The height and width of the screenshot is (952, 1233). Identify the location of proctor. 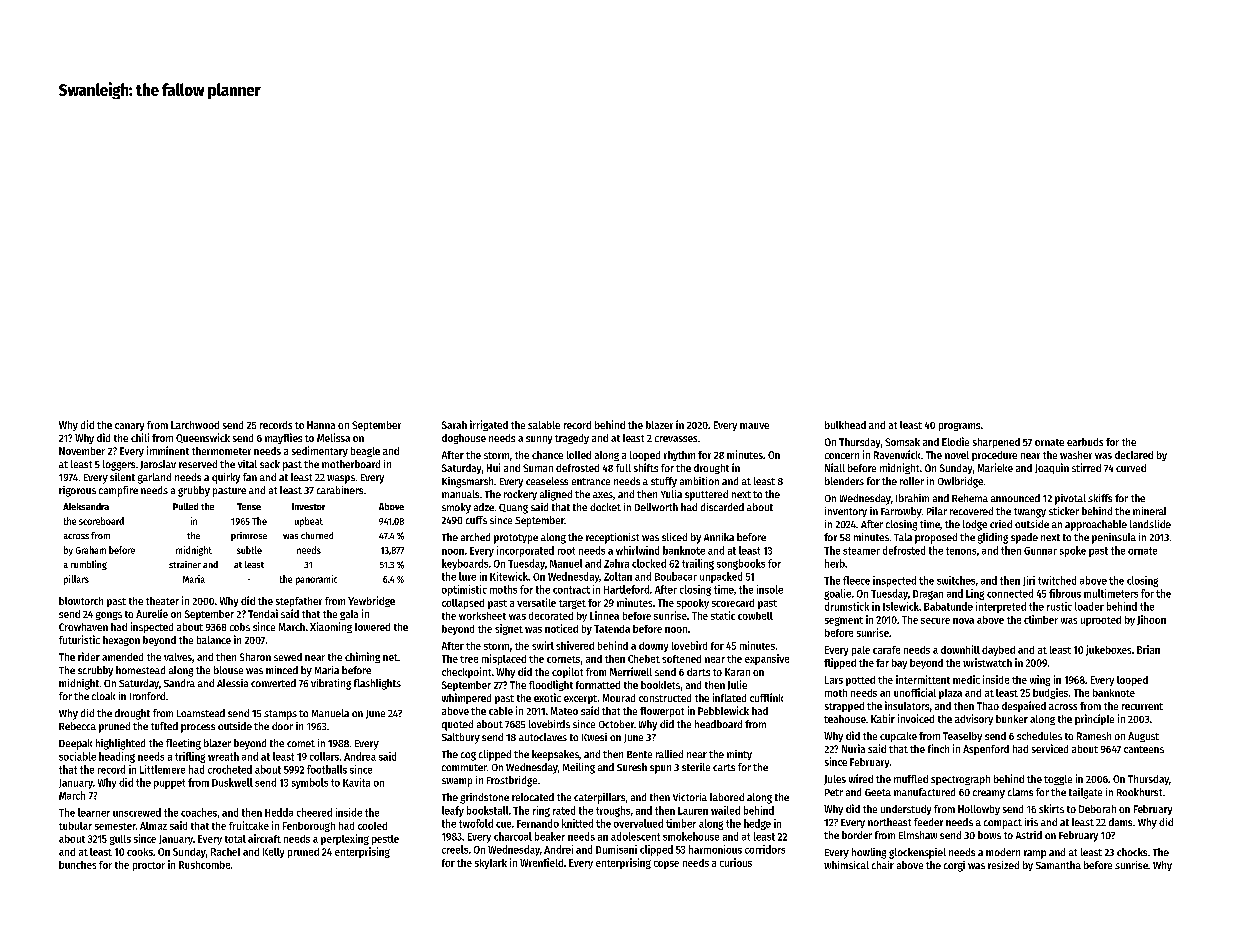
(149, 866).
